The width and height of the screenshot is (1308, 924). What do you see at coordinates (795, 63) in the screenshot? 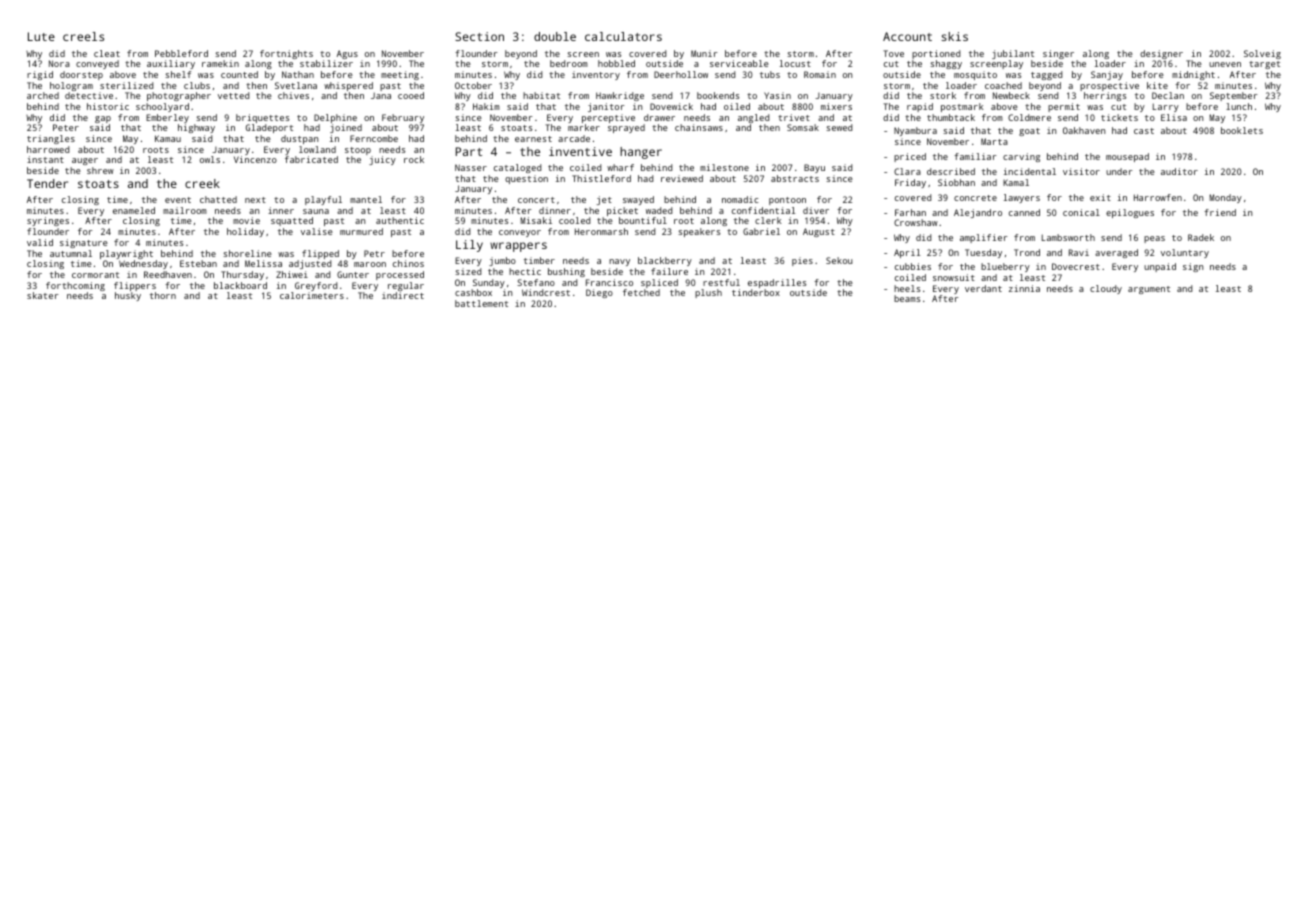
I see `locust` at bounding box center [795, 63].
